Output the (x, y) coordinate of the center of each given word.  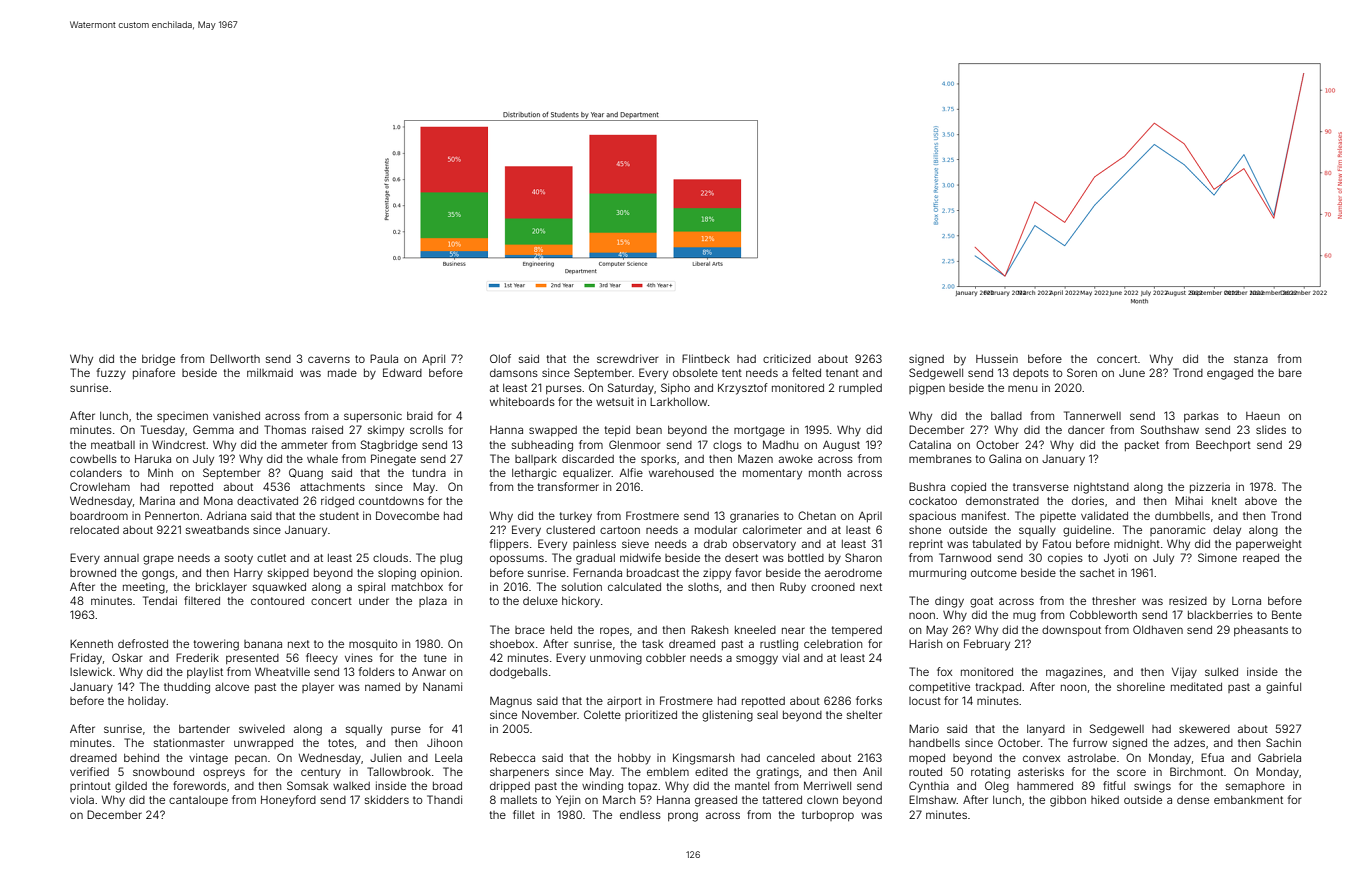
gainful (1283, 688)
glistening (727, 716)
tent (732, 373)
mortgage (759, 431)
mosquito (373, 644)
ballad (1006, 416)
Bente (1287, 614)
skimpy (386, 431)
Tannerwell (1092, 415)
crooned (833, 587)
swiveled (262, 728)
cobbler (666, 658)
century (321, 773)
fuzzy (111, 374)
